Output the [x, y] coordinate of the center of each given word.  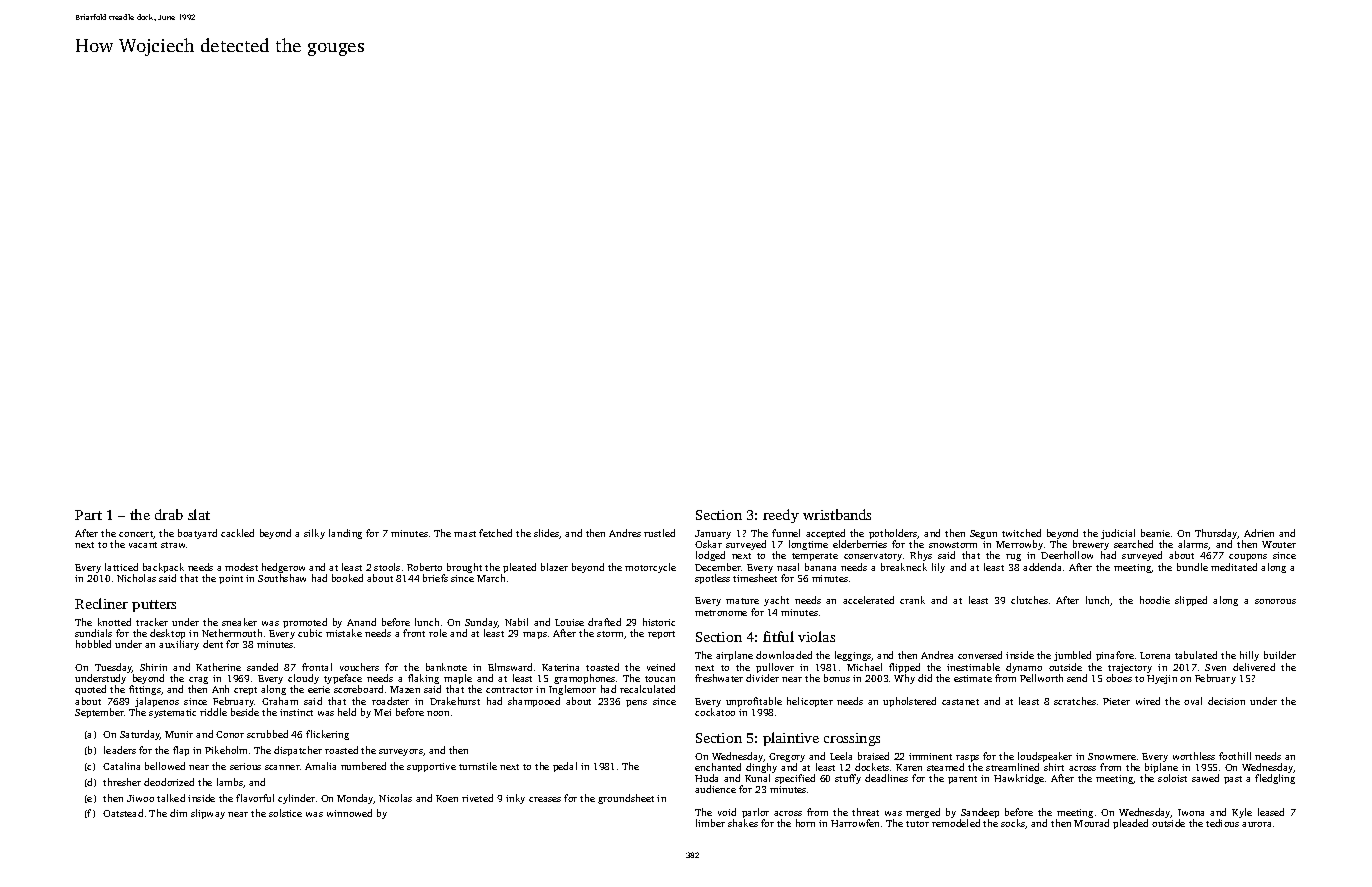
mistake [344, 633]
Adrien [1259, 533]
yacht [776, 601]
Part [88, 515]
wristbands [837, 514]
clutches [1029, 600]
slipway [208, 814]
